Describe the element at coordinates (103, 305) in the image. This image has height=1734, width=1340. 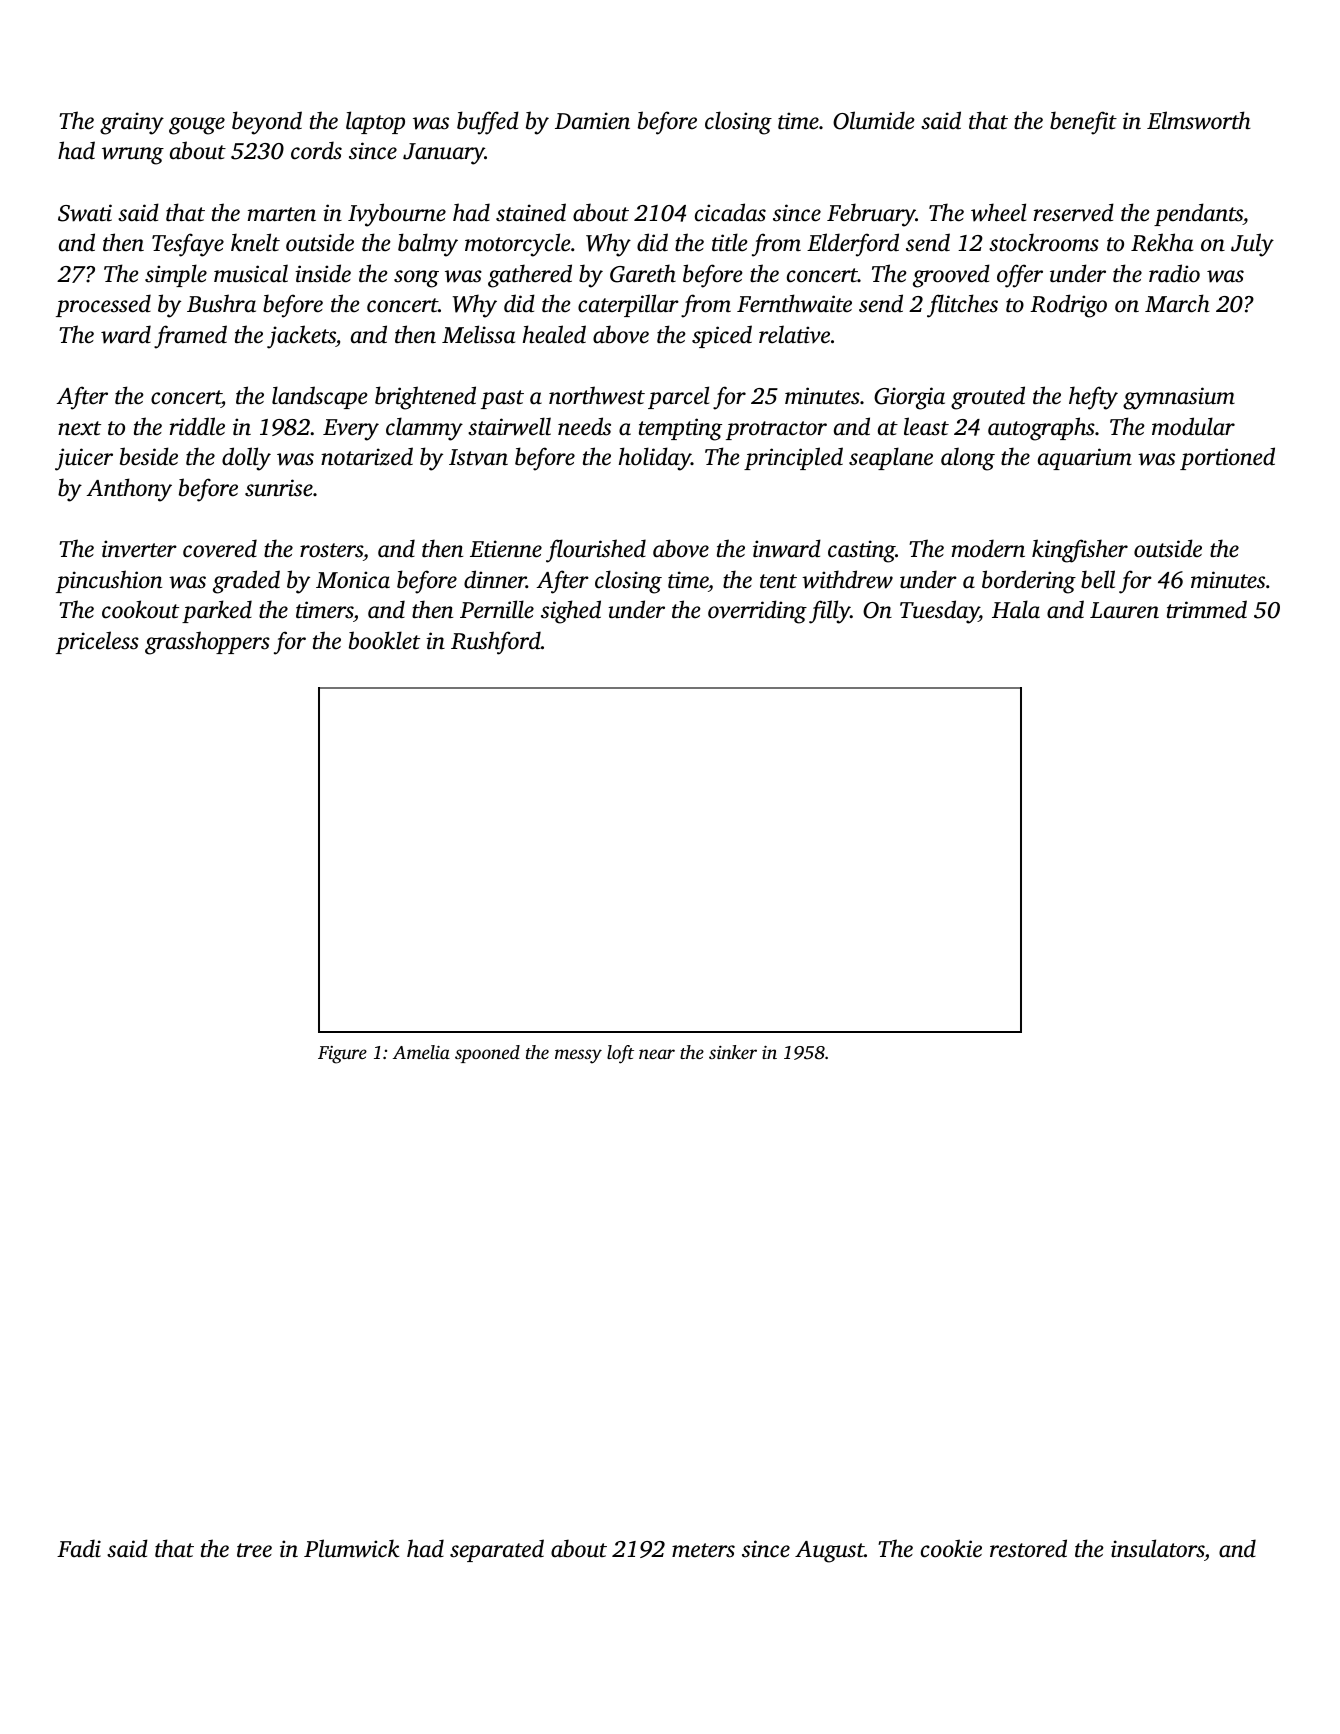
I see `processed` at that location.
